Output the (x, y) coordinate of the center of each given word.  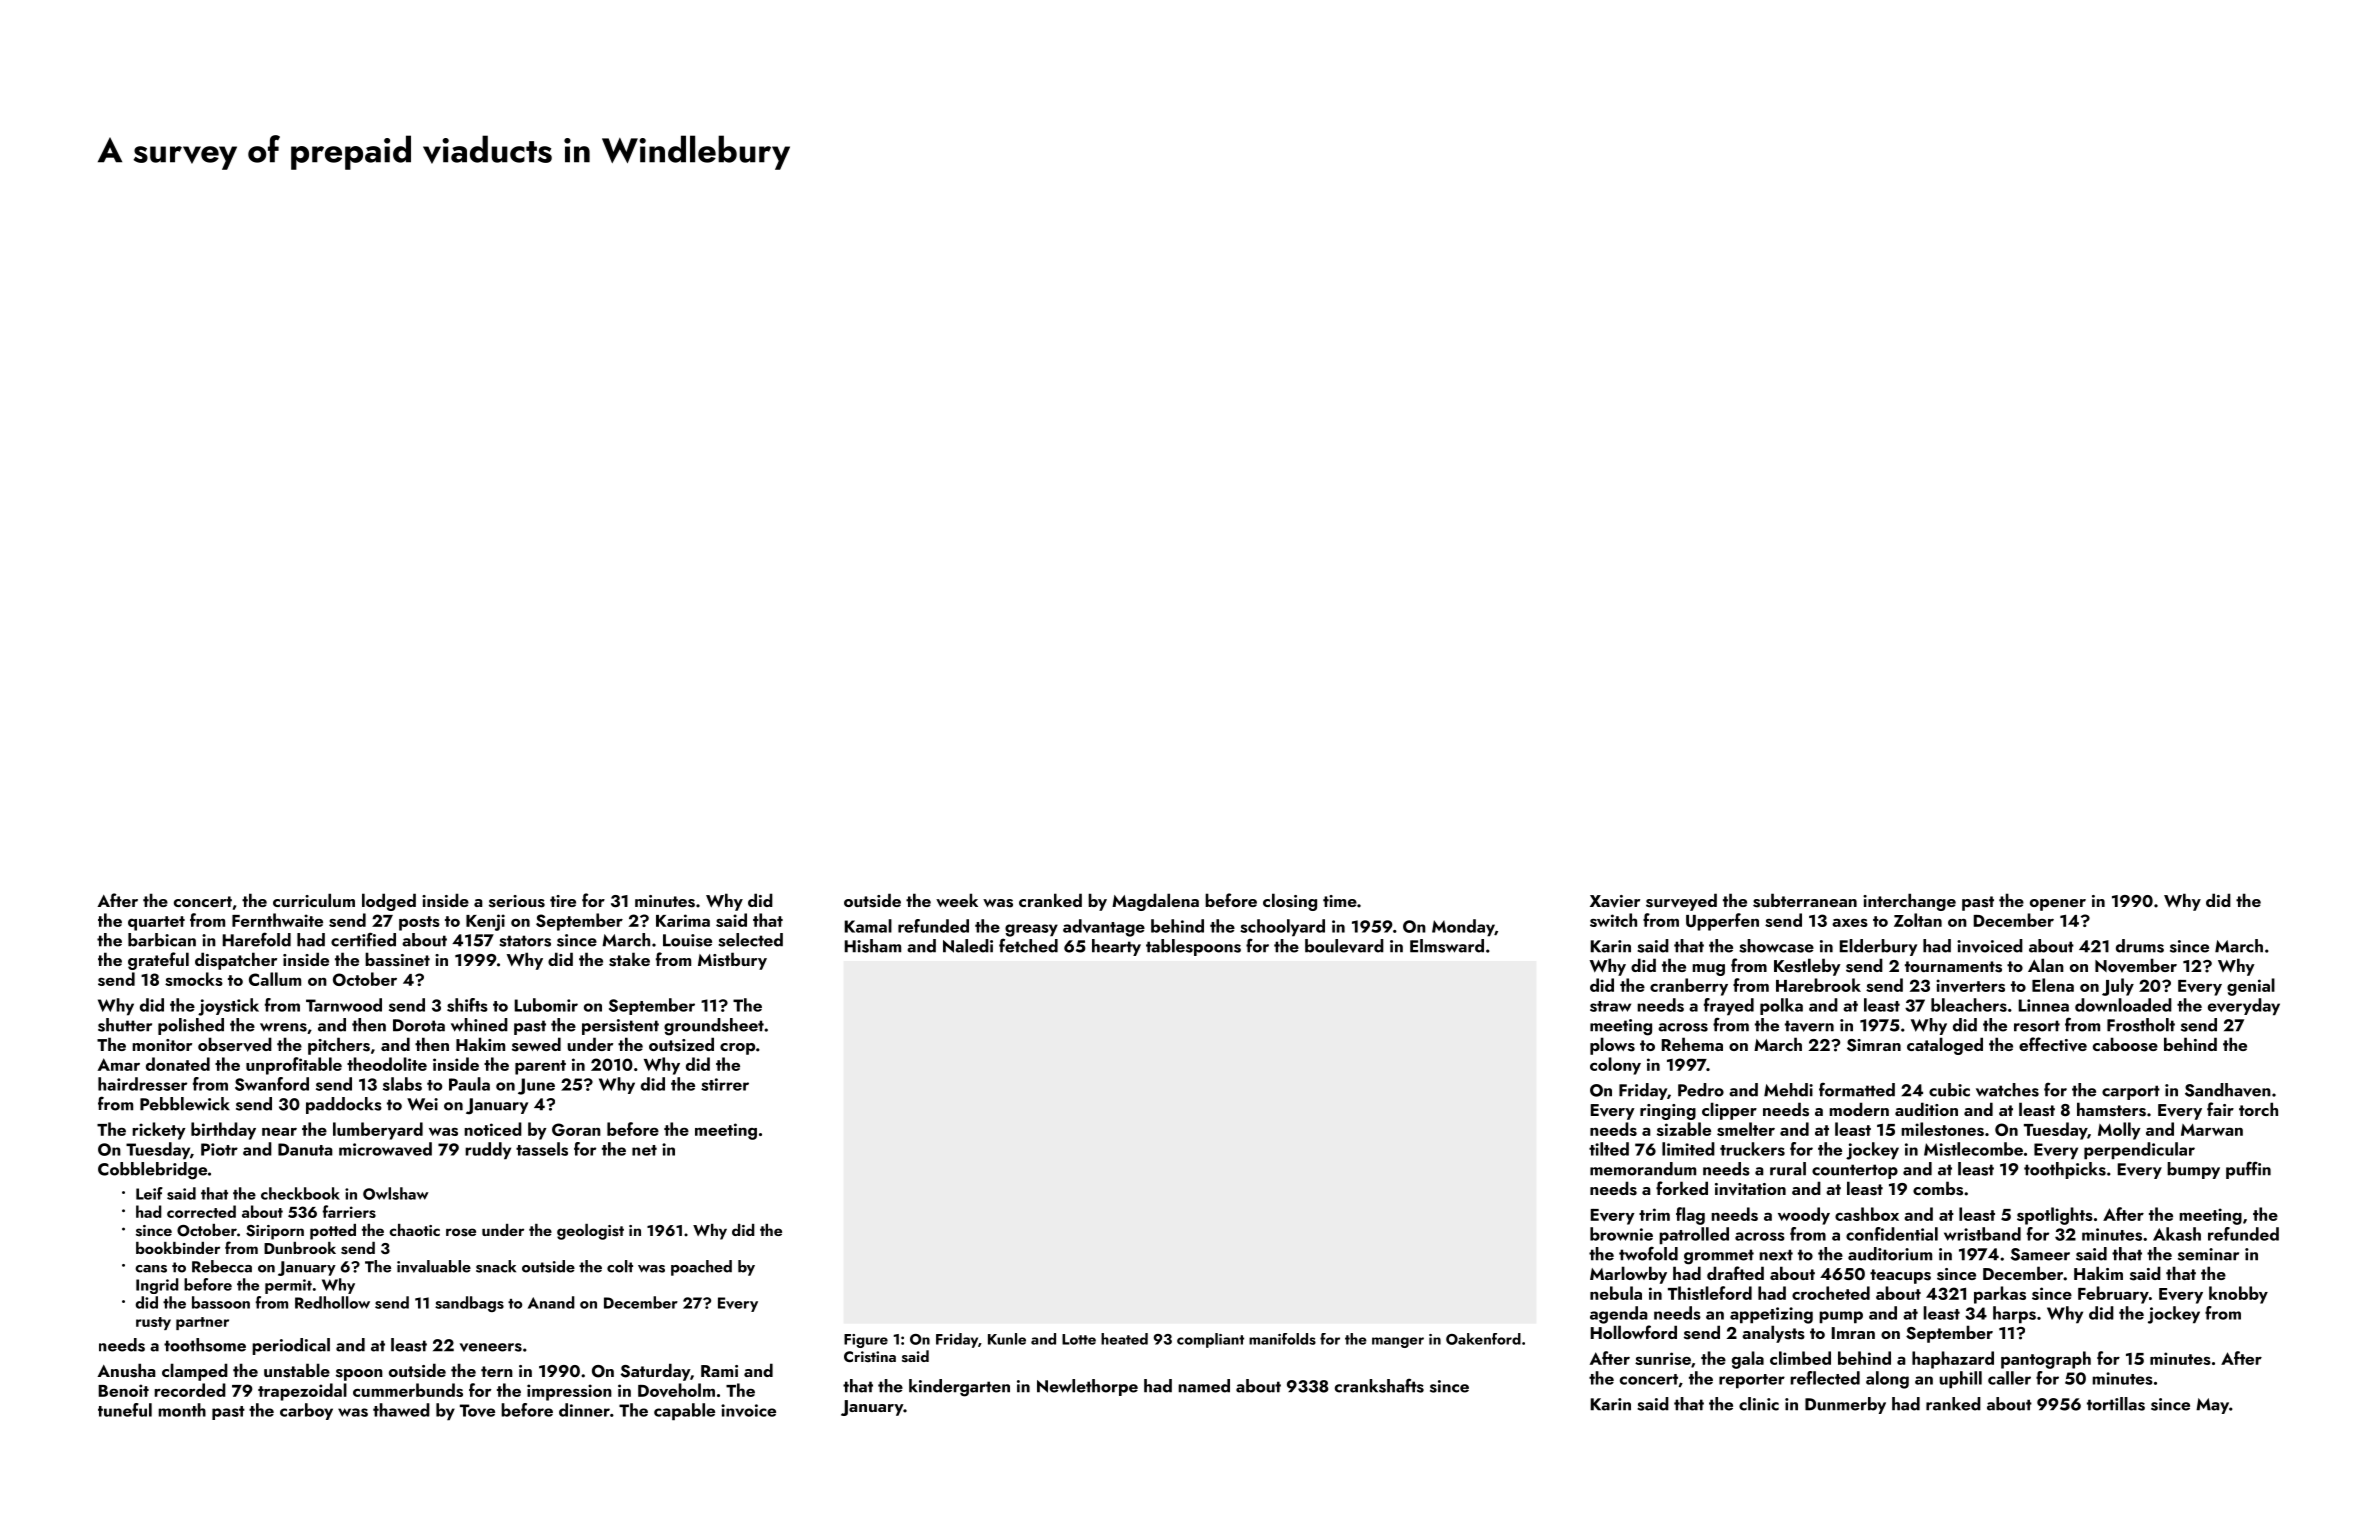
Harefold (257, 939)
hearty (1116, 947)
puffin (2248, 1170)
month (182, 1410)
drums (2140, 946)
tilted (1609, 1149)
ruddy (488, 1151)
